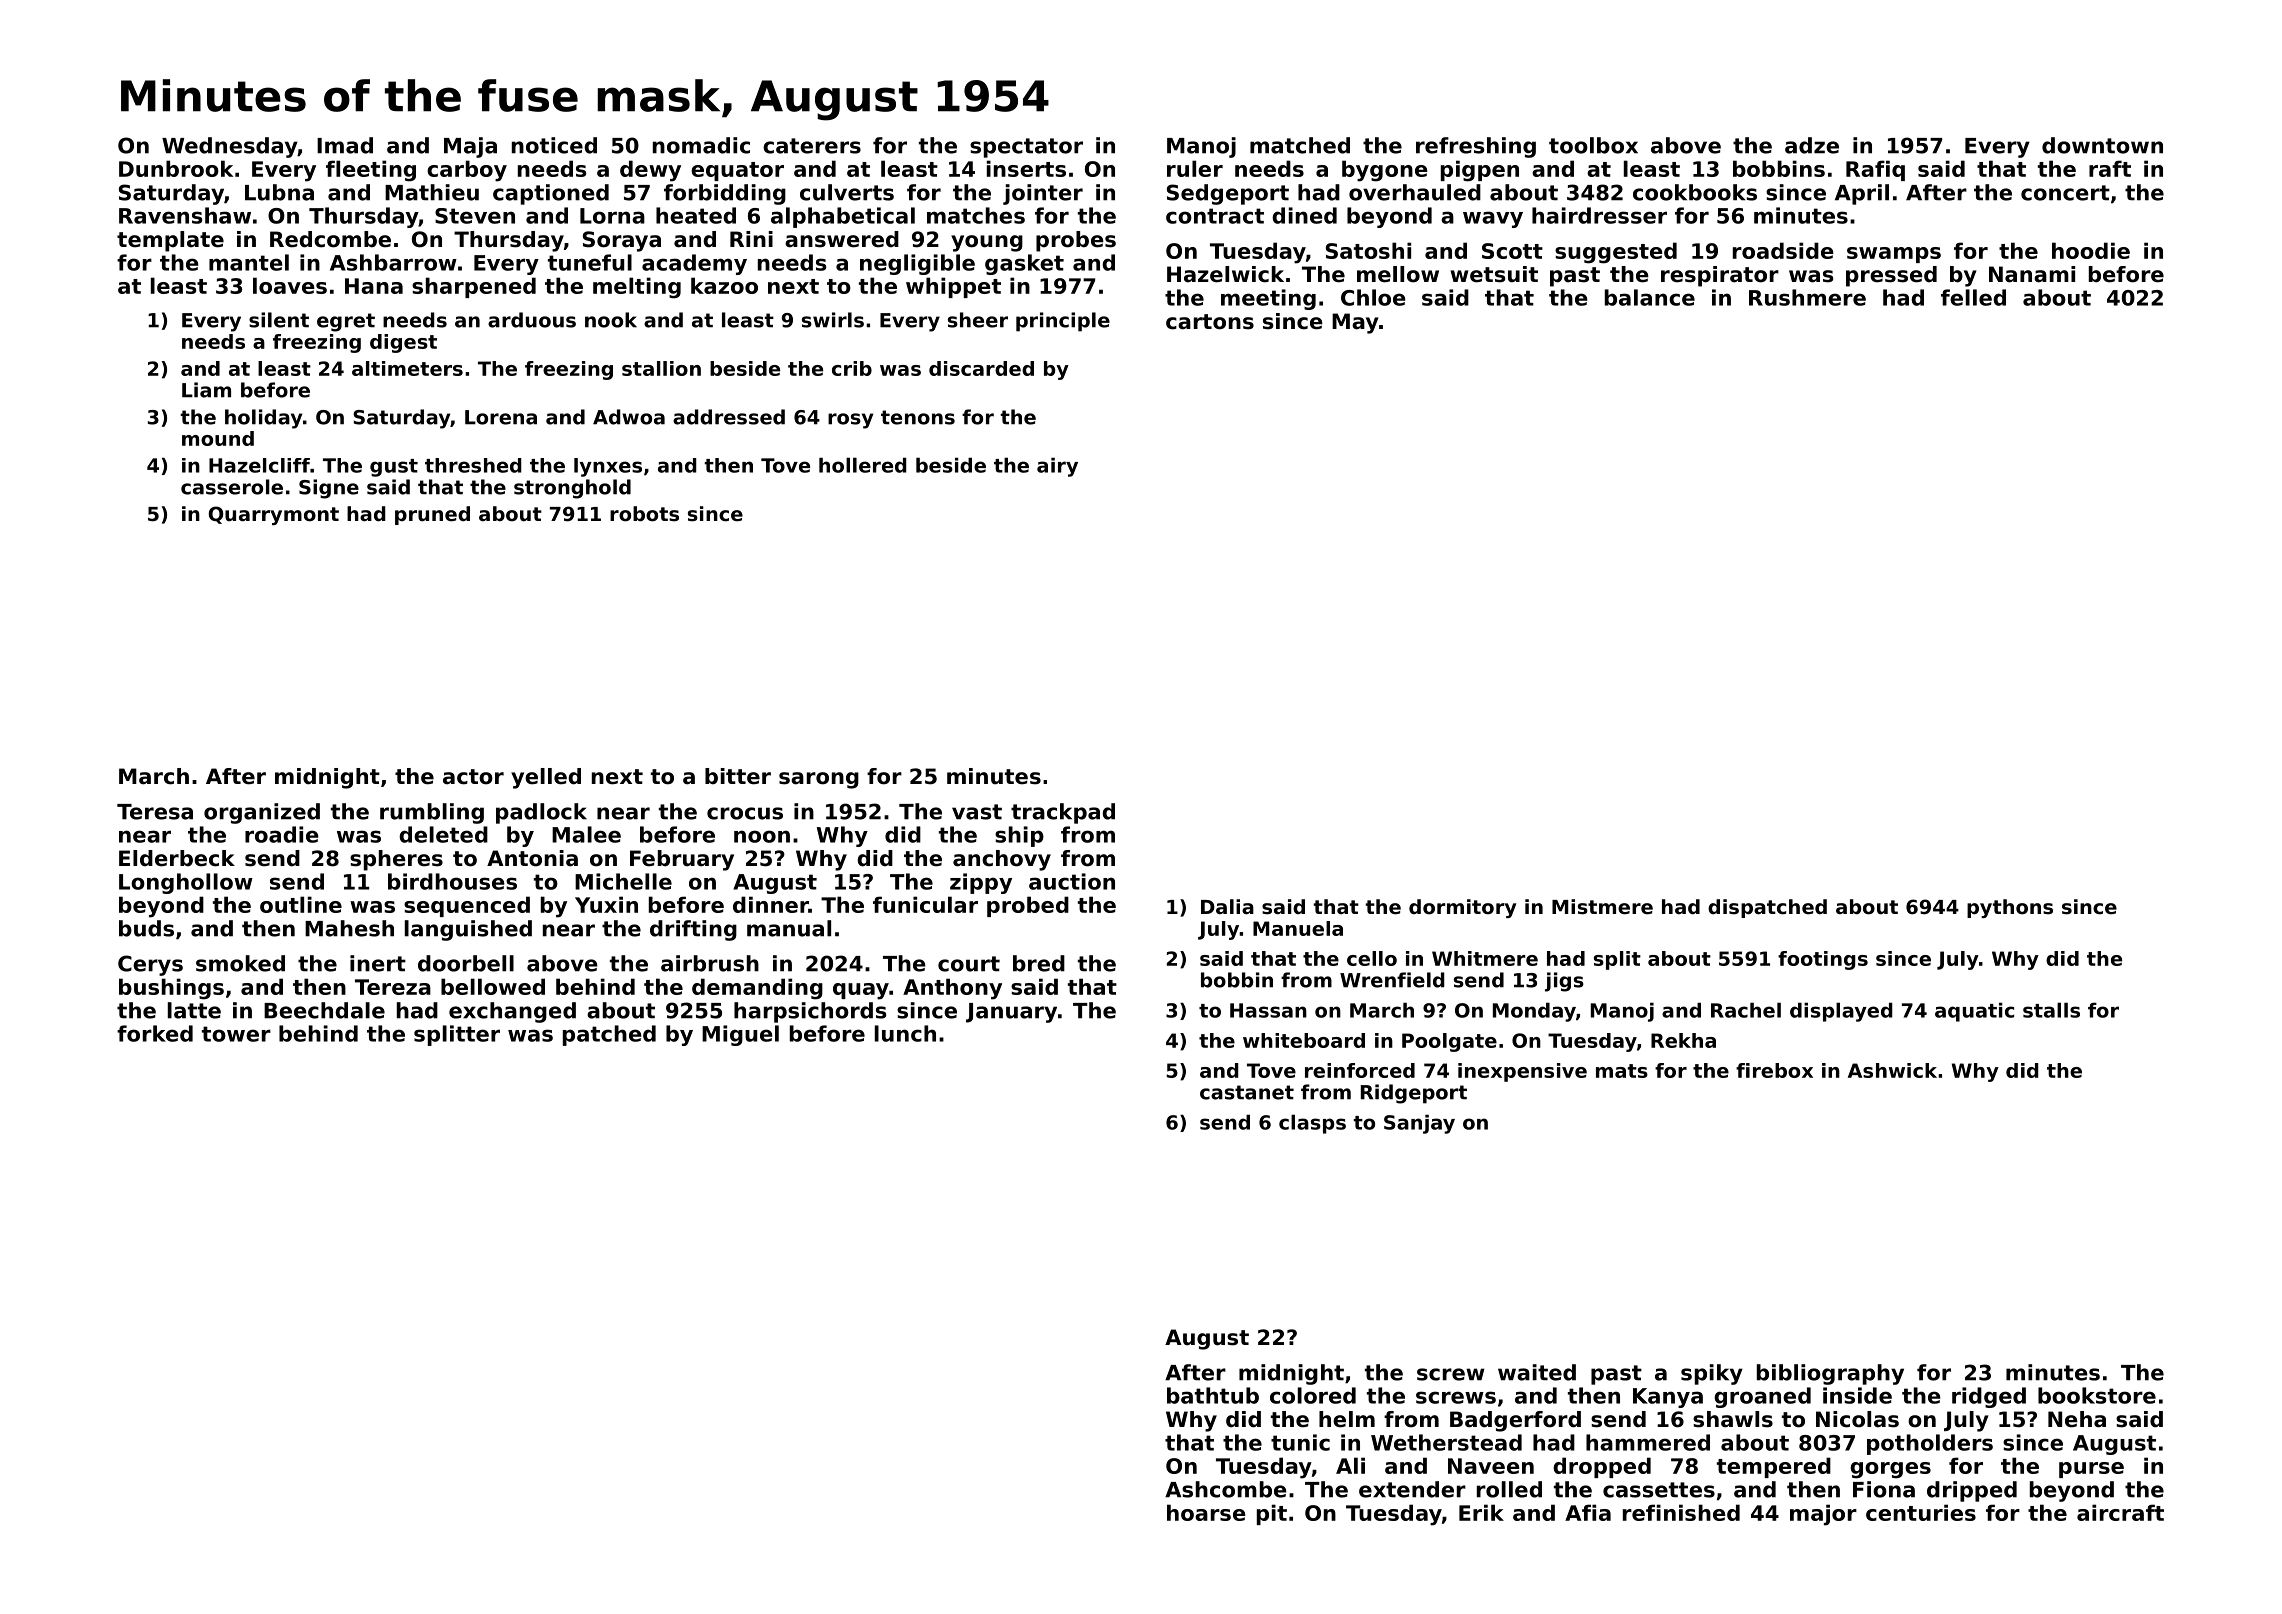 The height and width of the screenshot is (1614, 2282). What do you see at coordinates (468, 930) in the screenshot?
I see `languished` at bounding box center [468, 930].
